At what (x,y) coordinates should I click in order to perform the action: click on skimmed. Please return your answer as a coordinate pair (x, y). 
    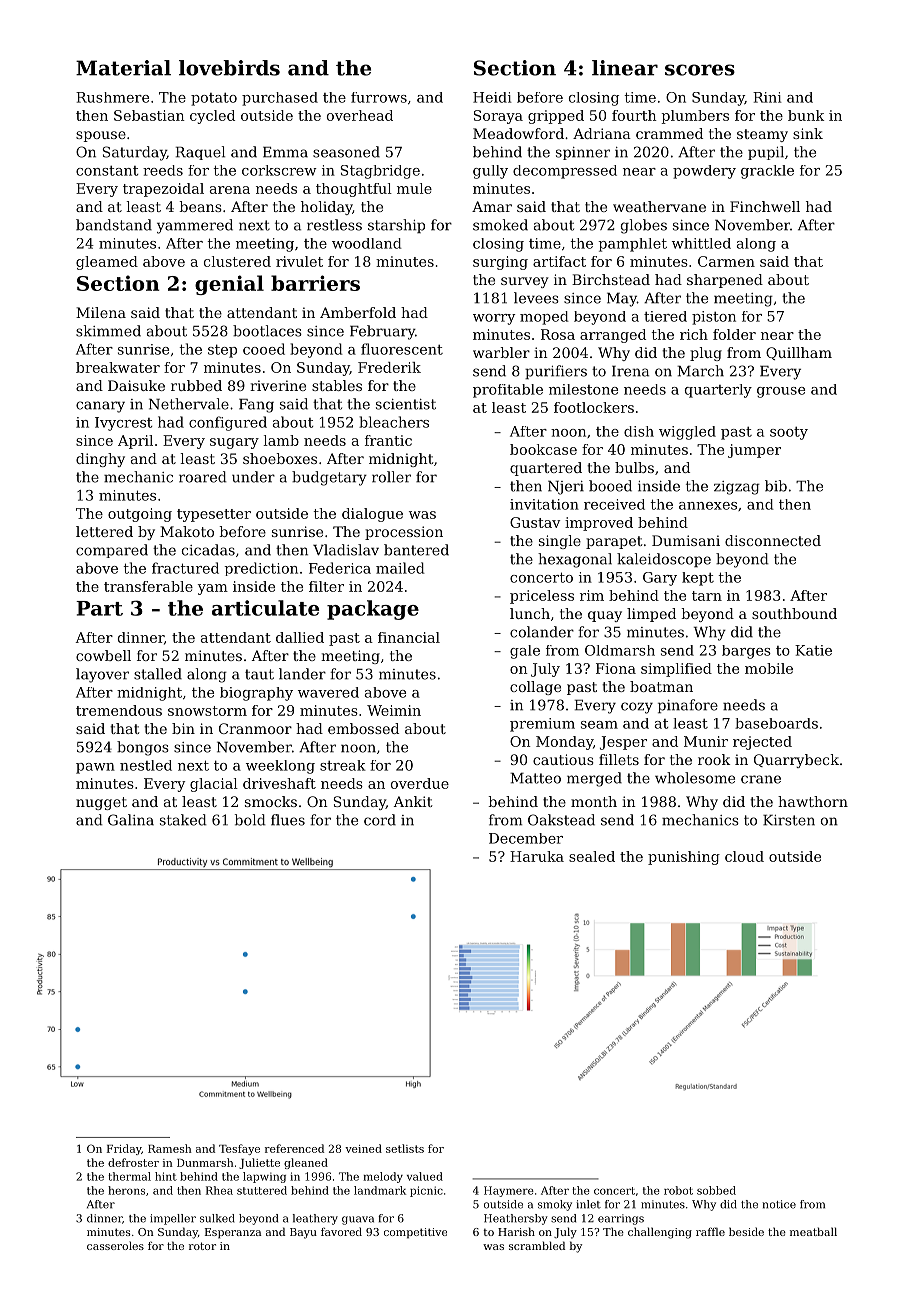
    Looking at the image, I should click on (108, 331).
